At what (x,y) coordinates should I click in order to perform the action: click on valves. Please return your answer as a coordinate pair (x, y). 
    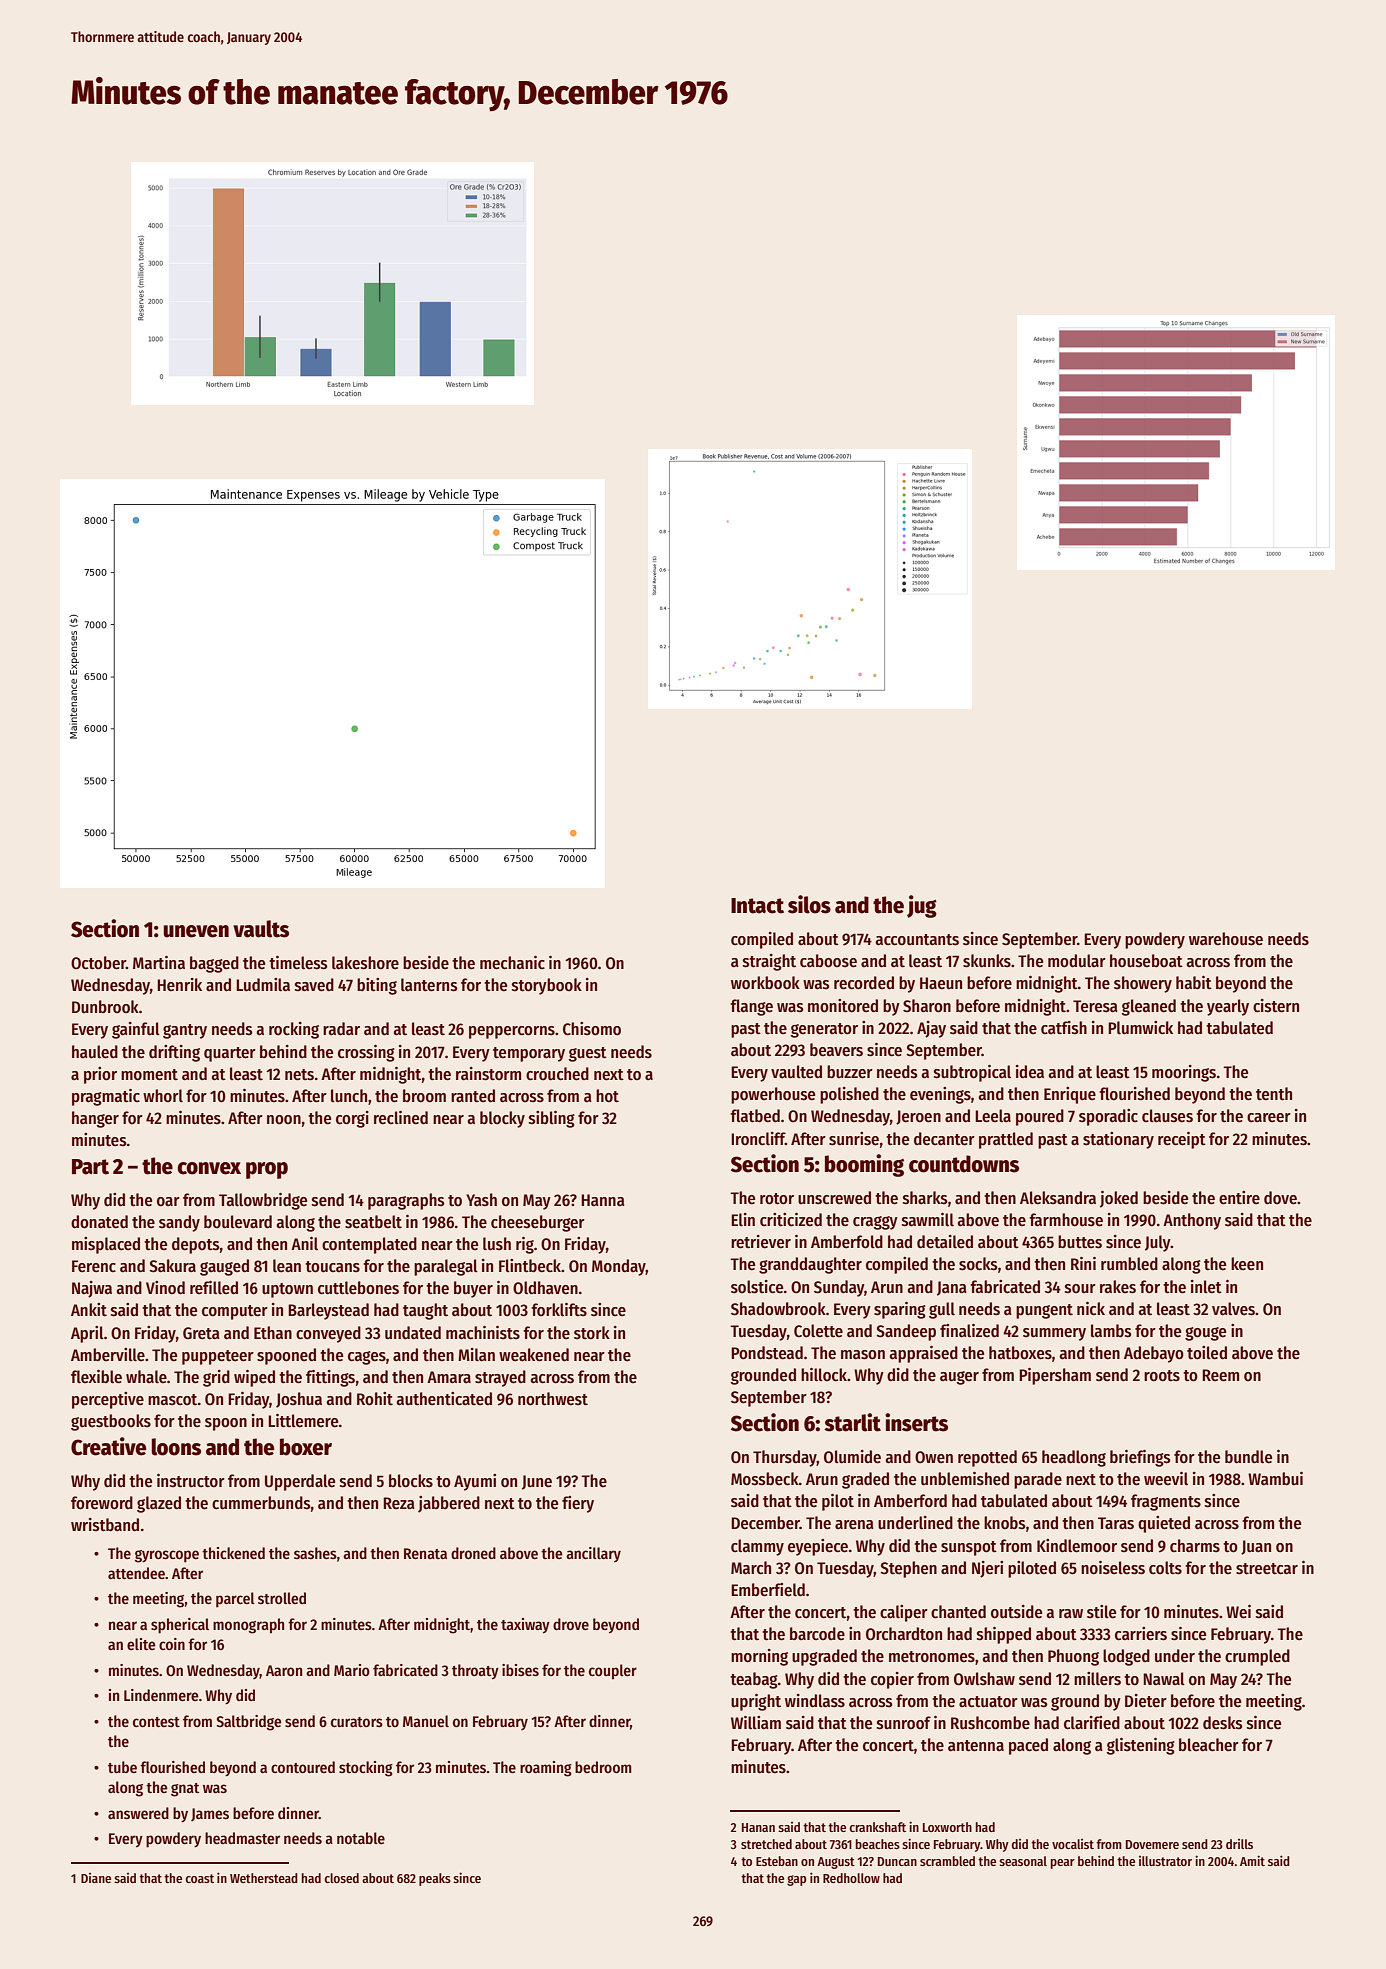
    Looking at the image, I should click on (1233, 1309).
